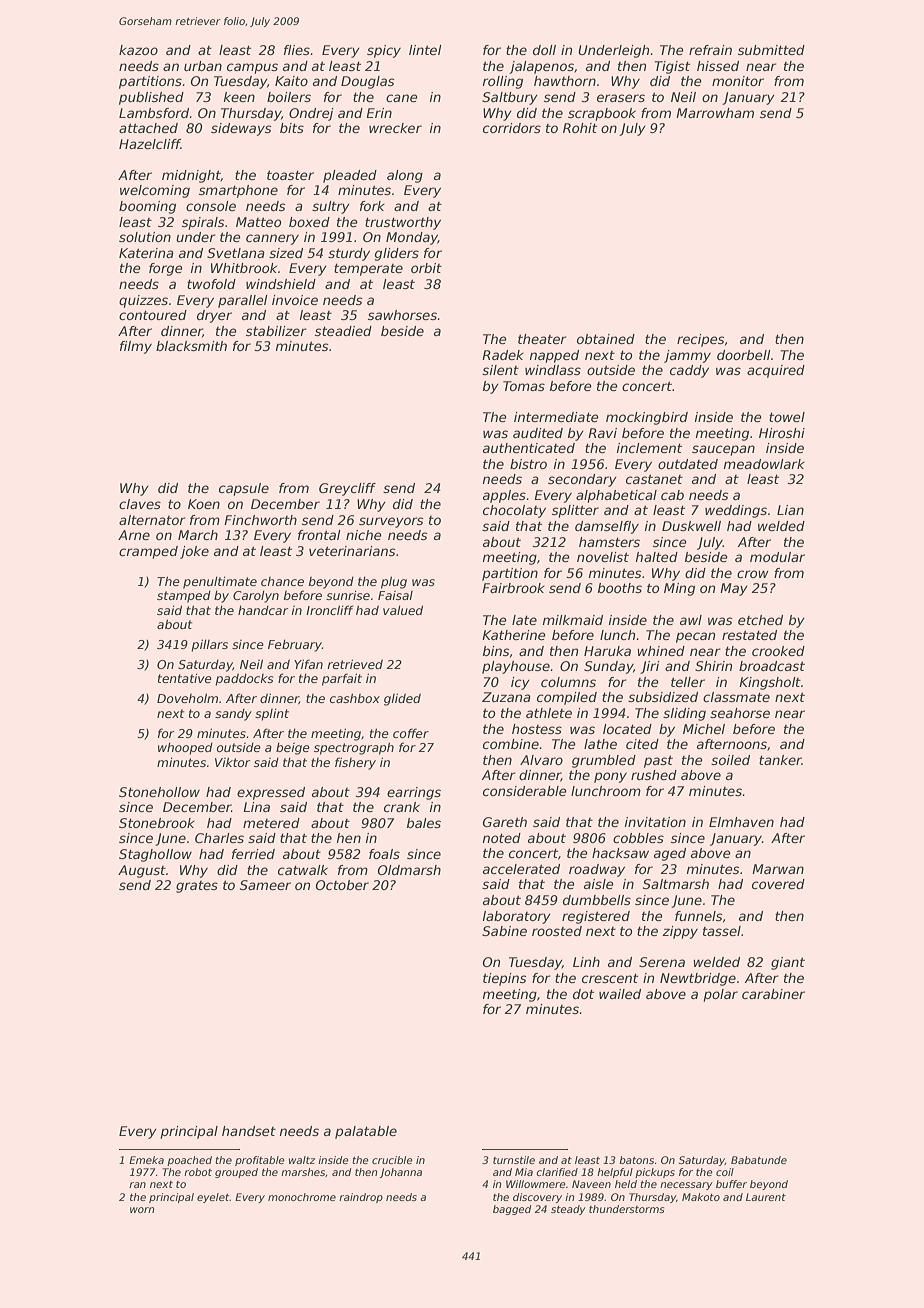 Image resolution: width=924 pixels, height=1308 pixels. I want to click on considerable, so click(525, 791).
